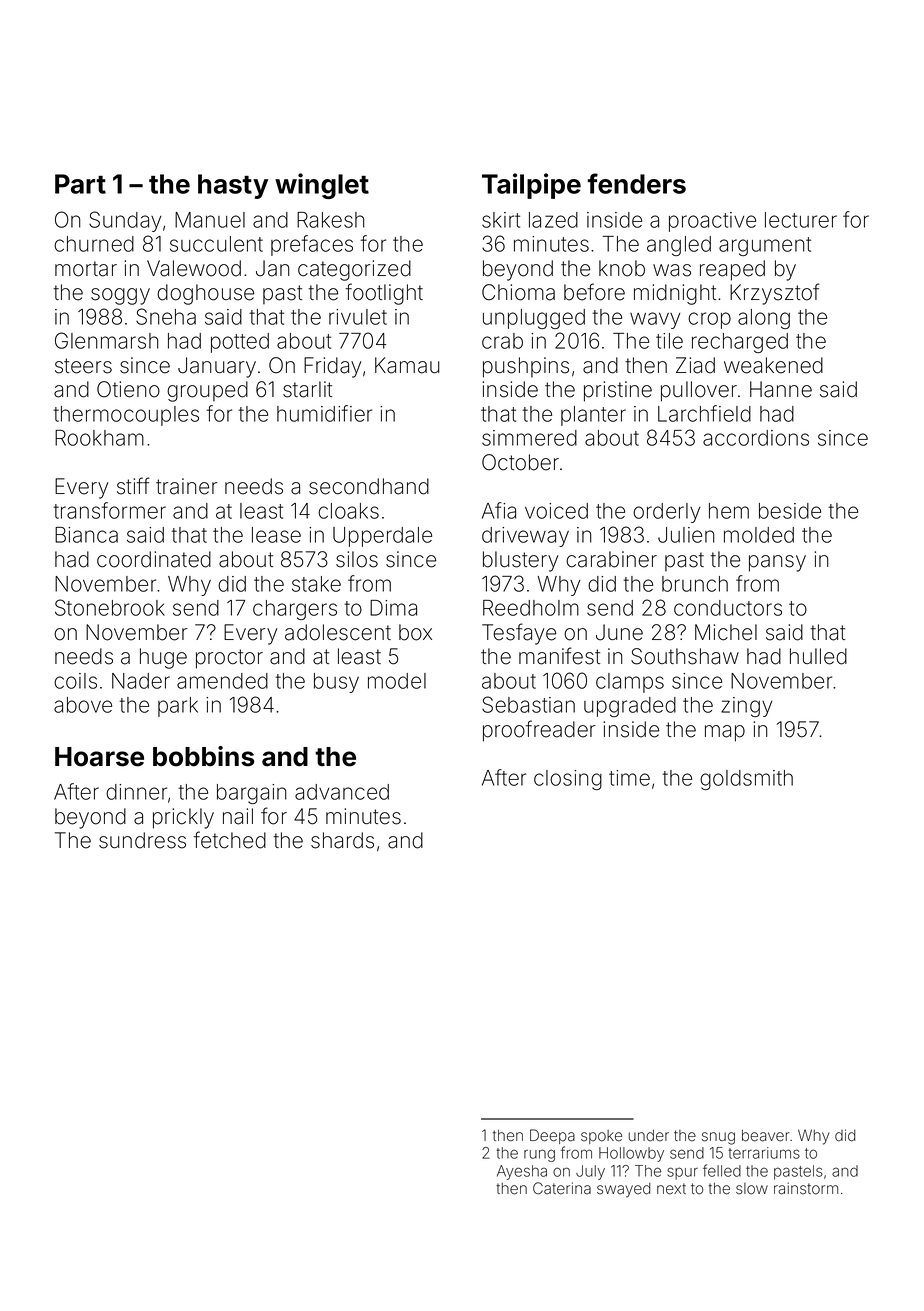 This screenshot has height=1311, width=924. What do you see at coordinates (746, 780) in the screenshot?
I see `goldsmith` at bounding box center [746, 780].
